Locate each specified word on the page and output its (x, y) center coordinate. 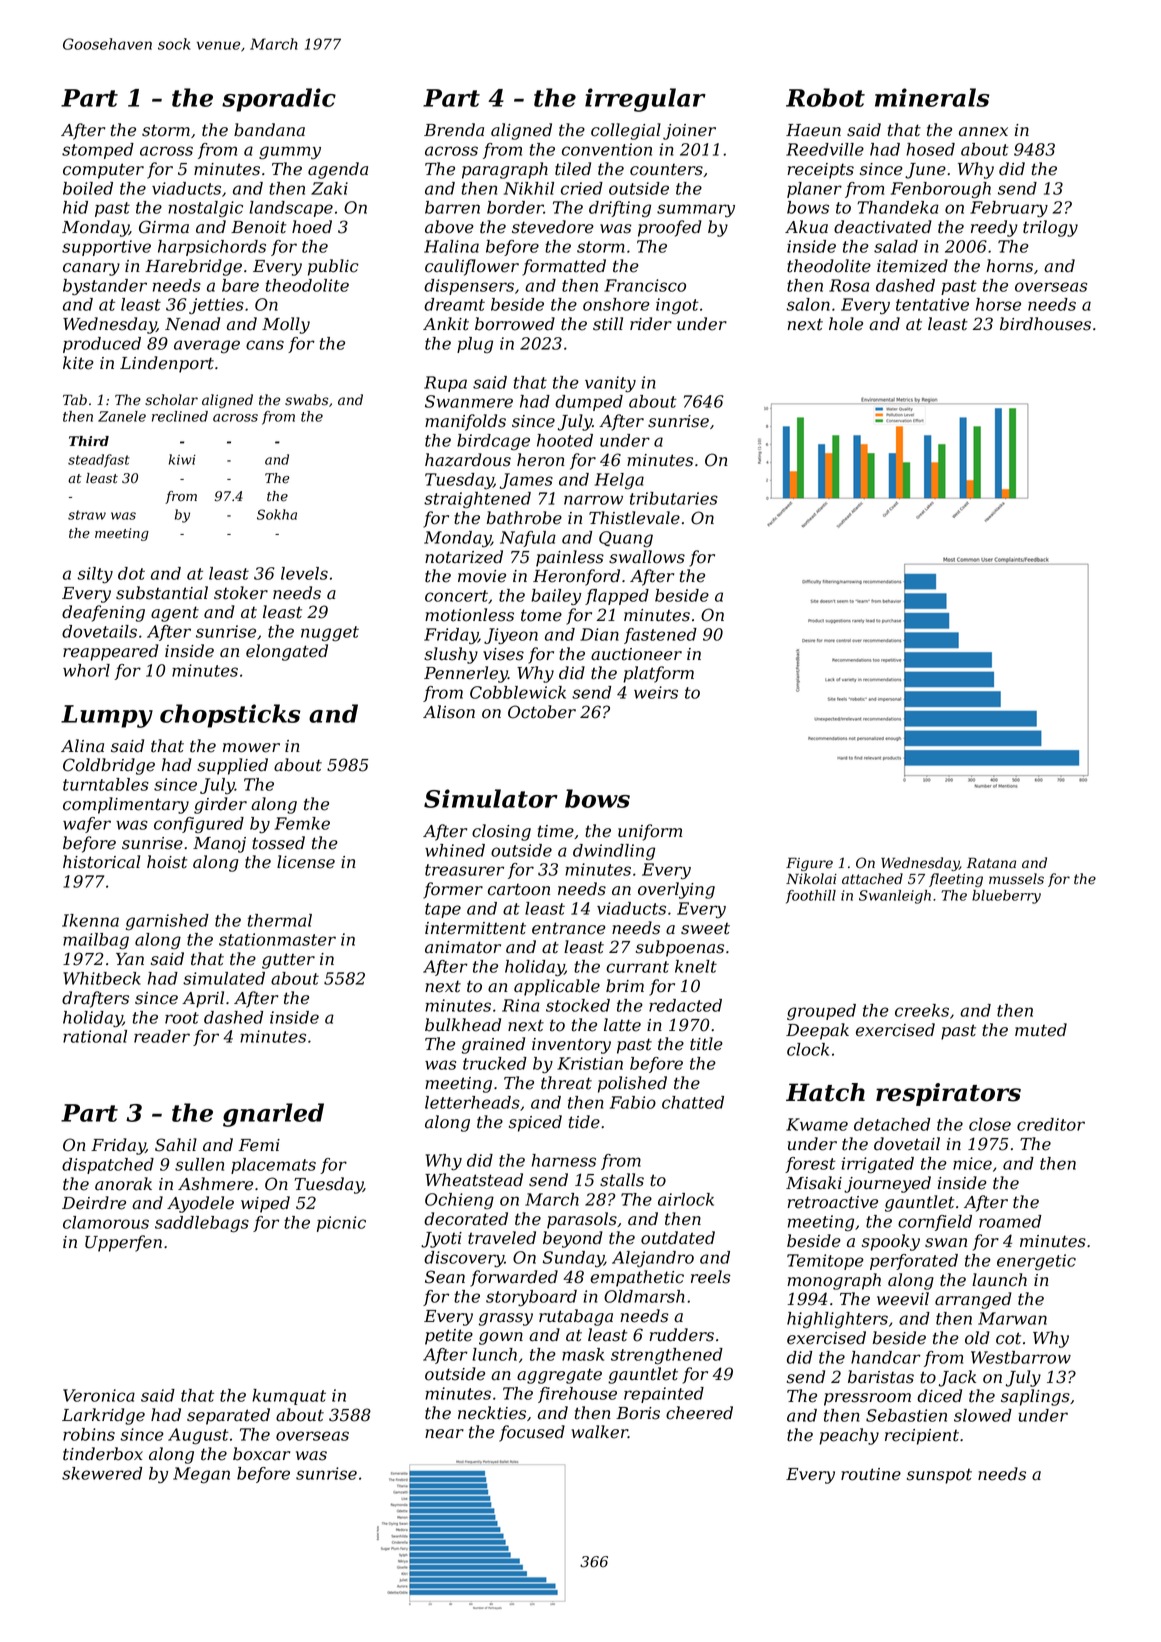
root (182, 1018)
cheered (699, 1413)
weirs (656, 692)
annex (983, 132)
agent (175, 614)
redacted (685, 1005)
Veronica (99, 1395)
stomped (98, 151)
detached (892, 1124)
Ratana (991, 863)
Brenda (454, 130)
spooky (891, 1242)
